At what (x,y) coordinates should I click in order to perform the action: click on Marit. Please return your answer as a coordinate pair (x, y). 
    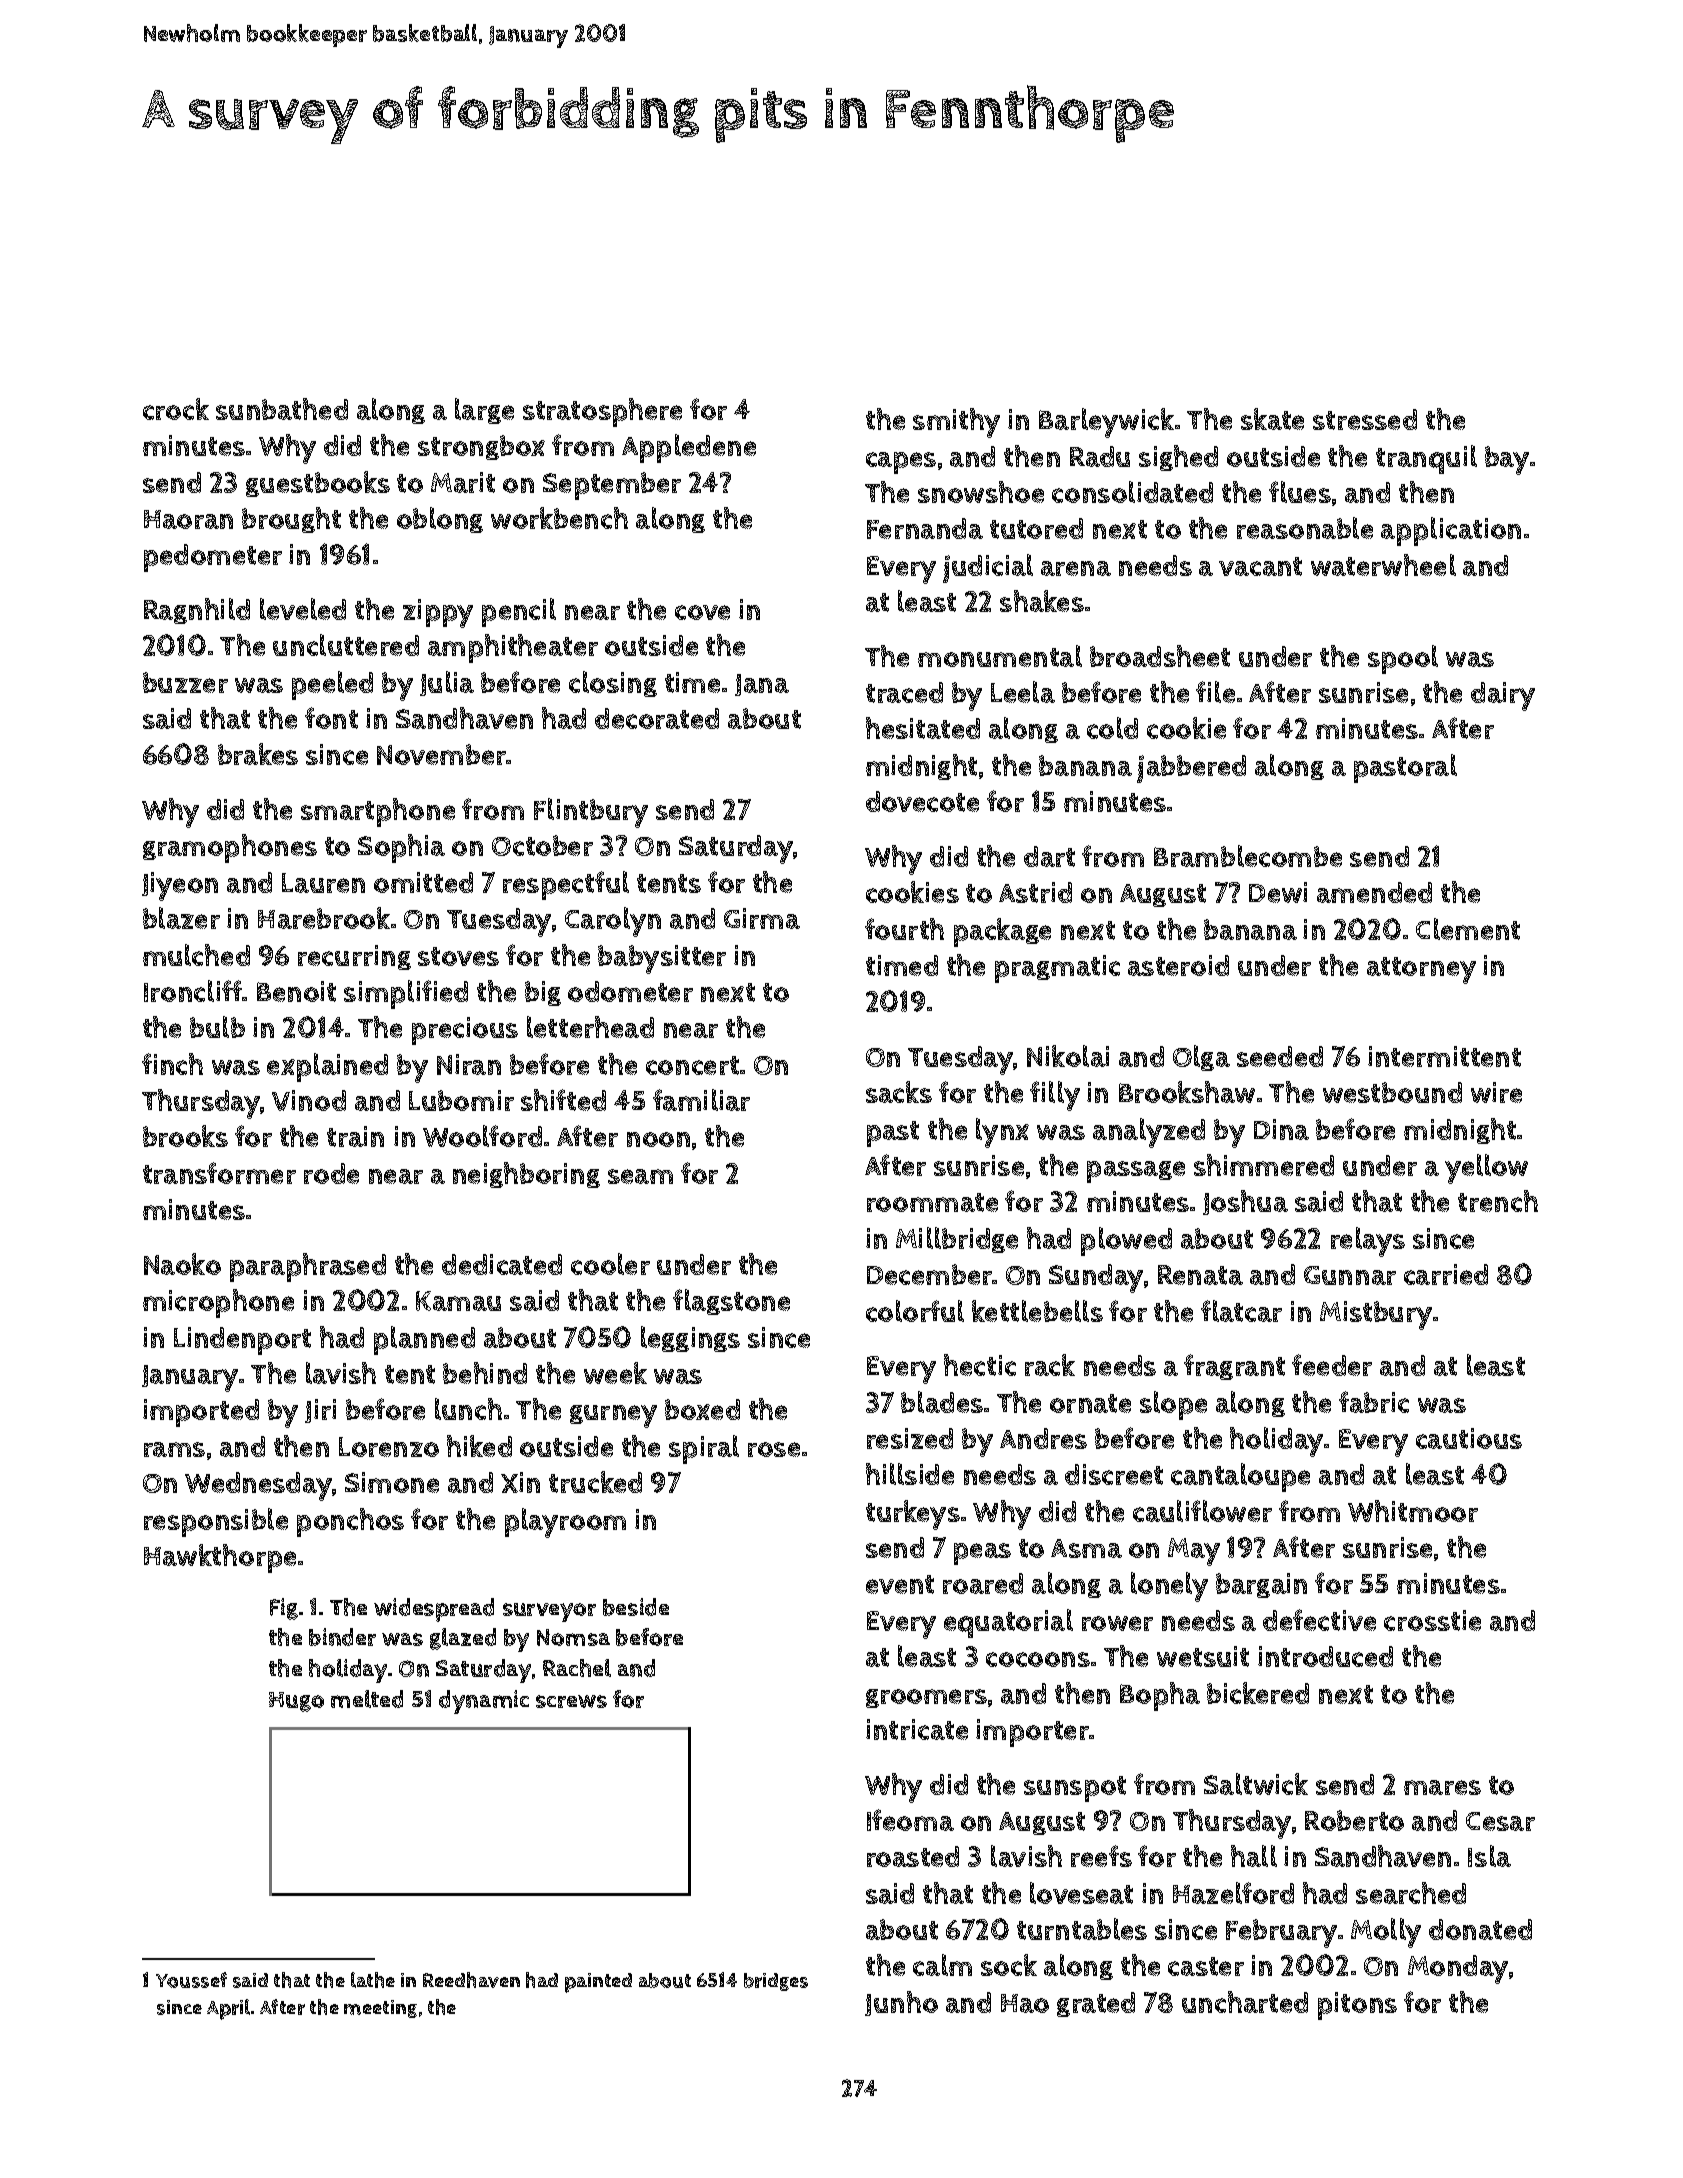
    Looking at the image, I should click on (463, 482).
